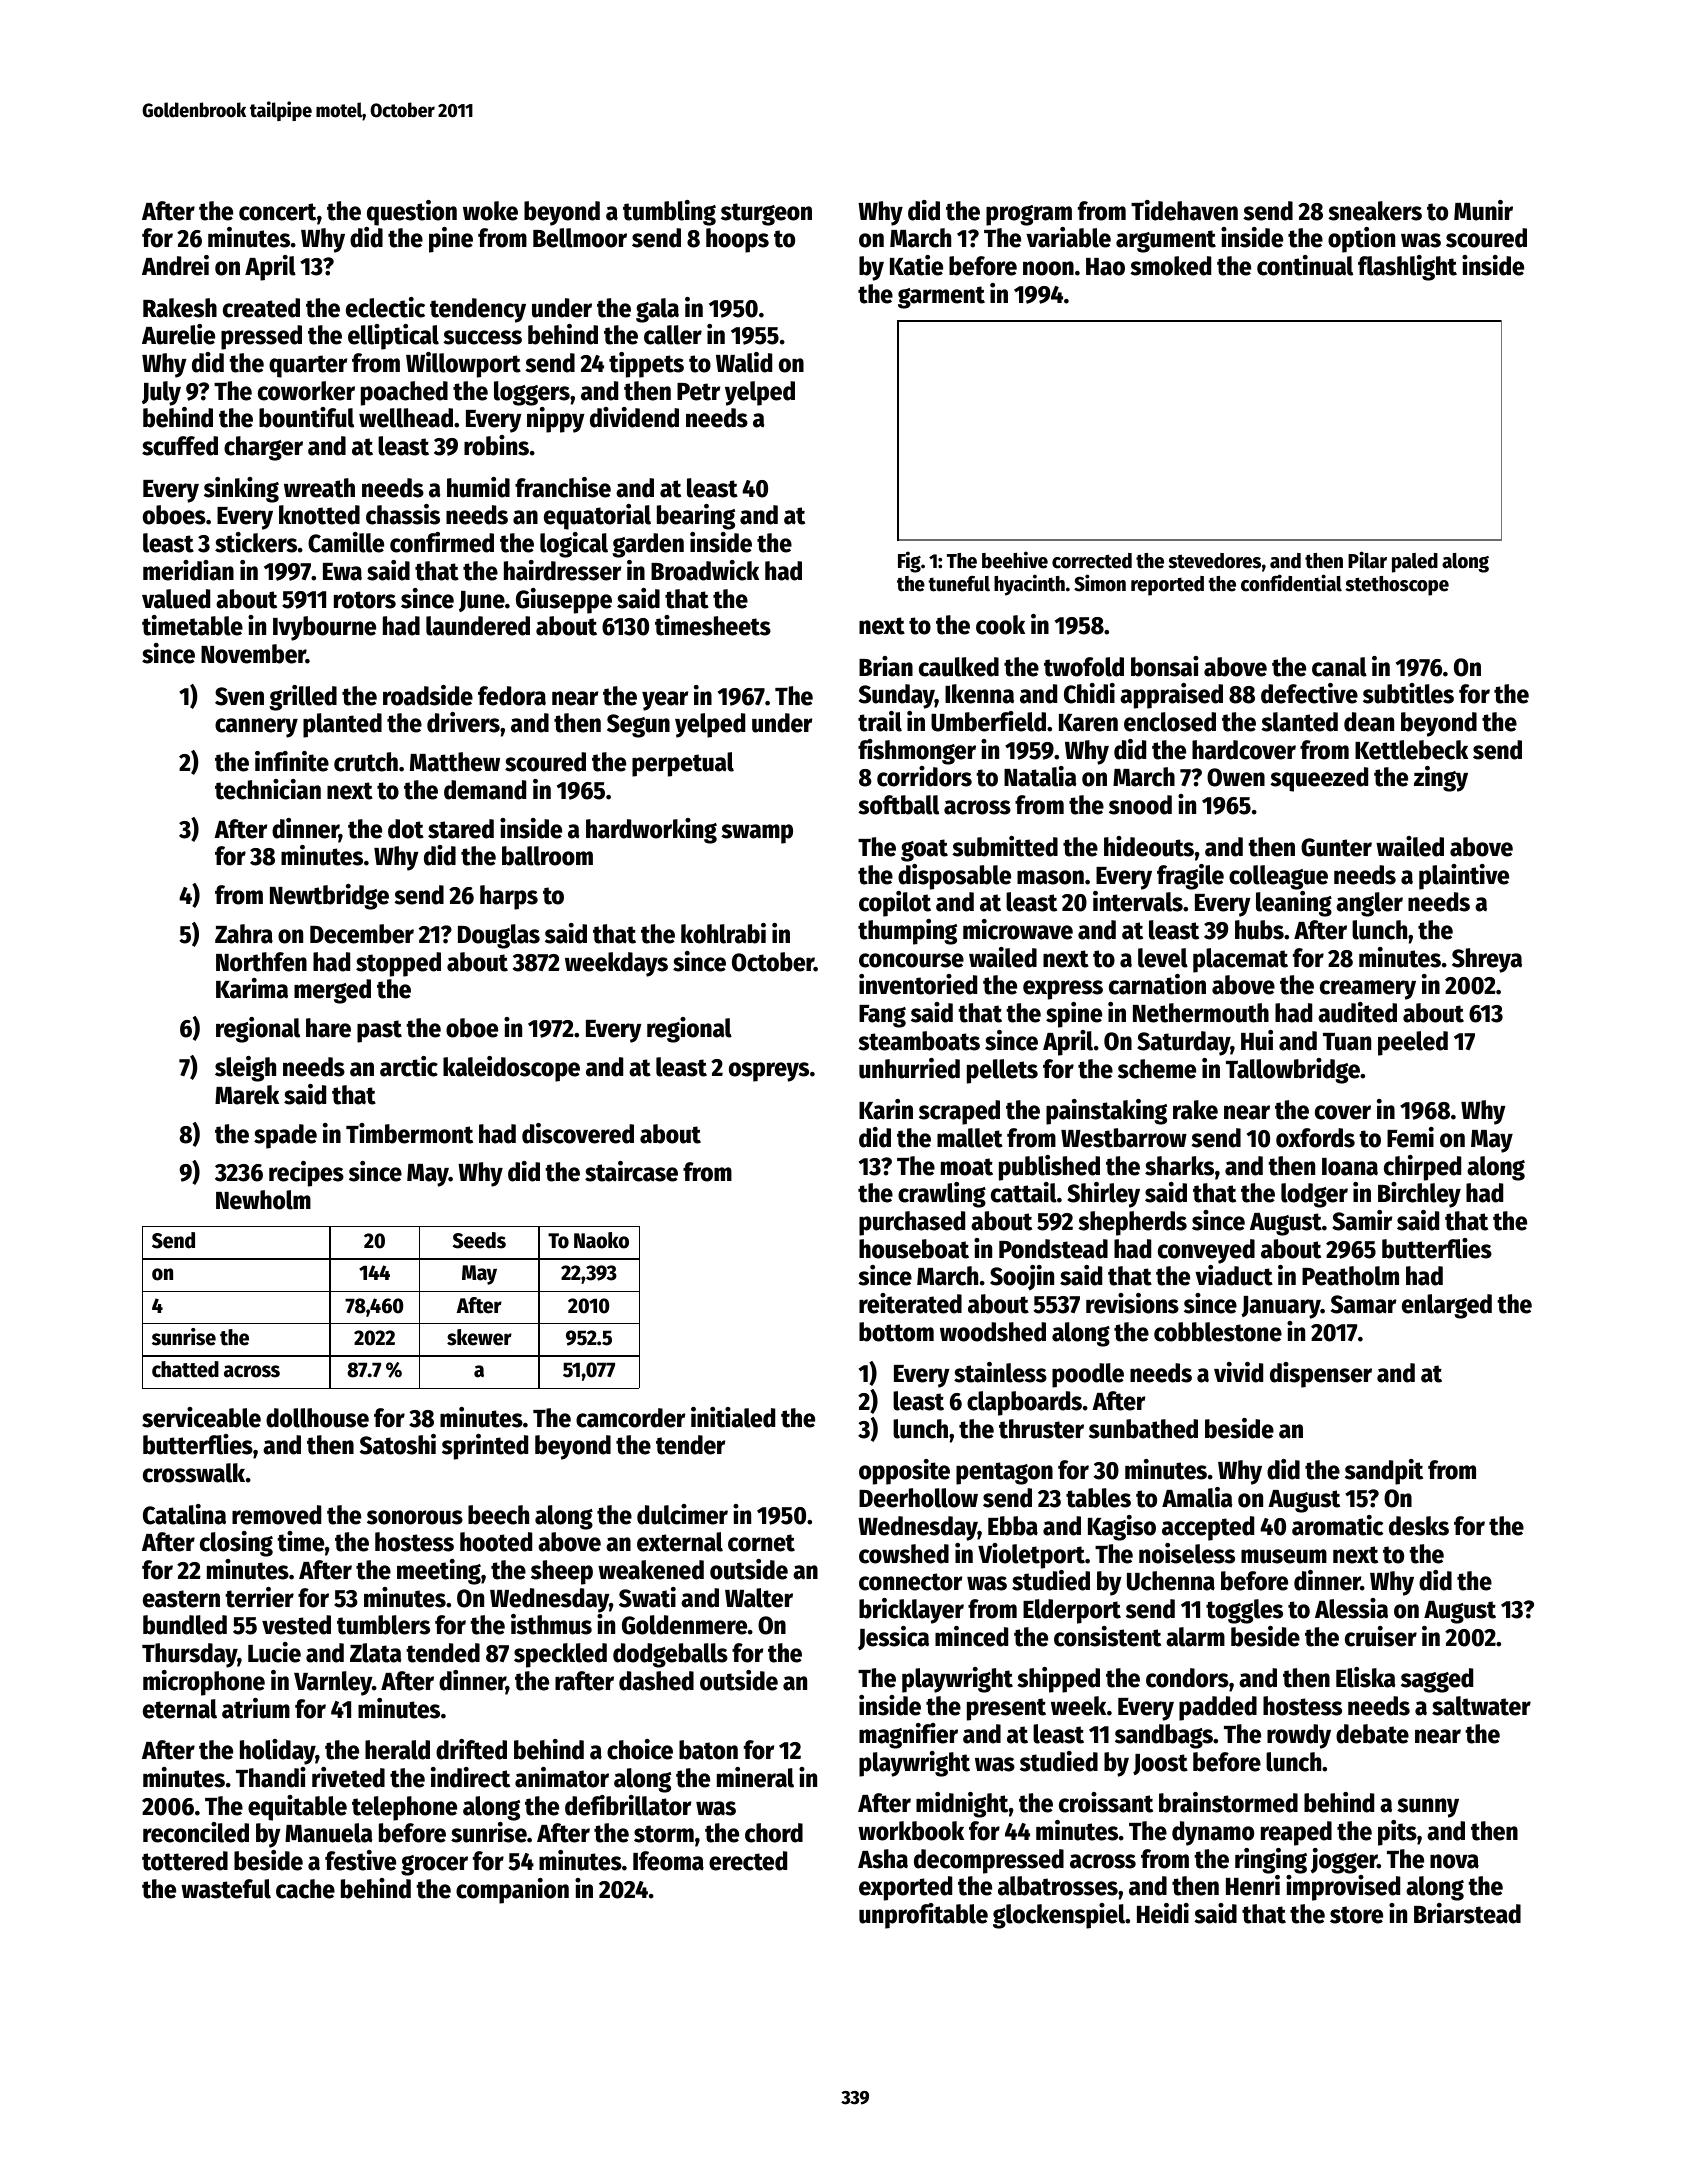  Describe the element at coordinates (1291, 583) in the page. I see `confidential` at that location.
